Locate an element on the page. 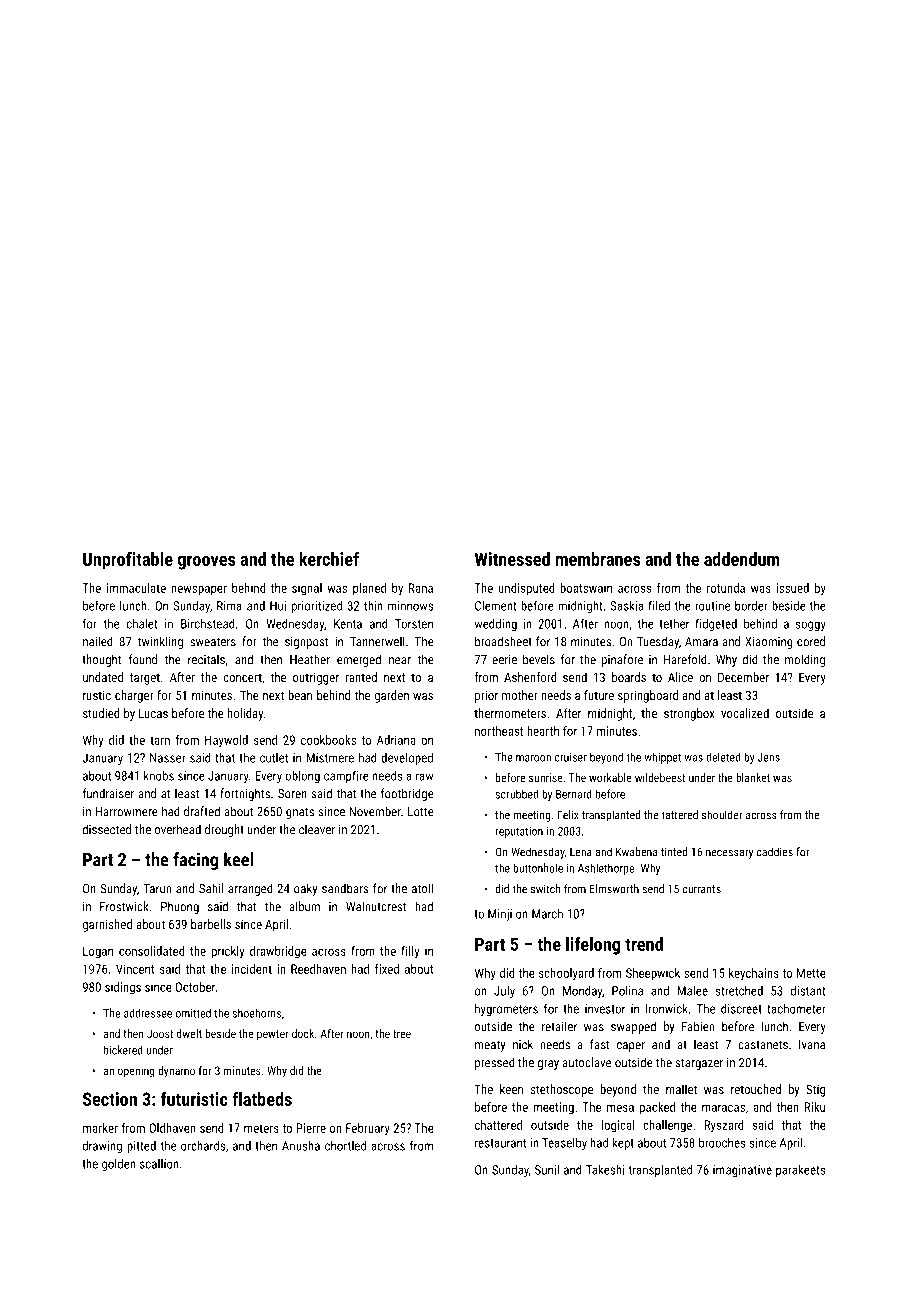 The image size is (908, 1316). keel is located at coordinates (238, 859).
